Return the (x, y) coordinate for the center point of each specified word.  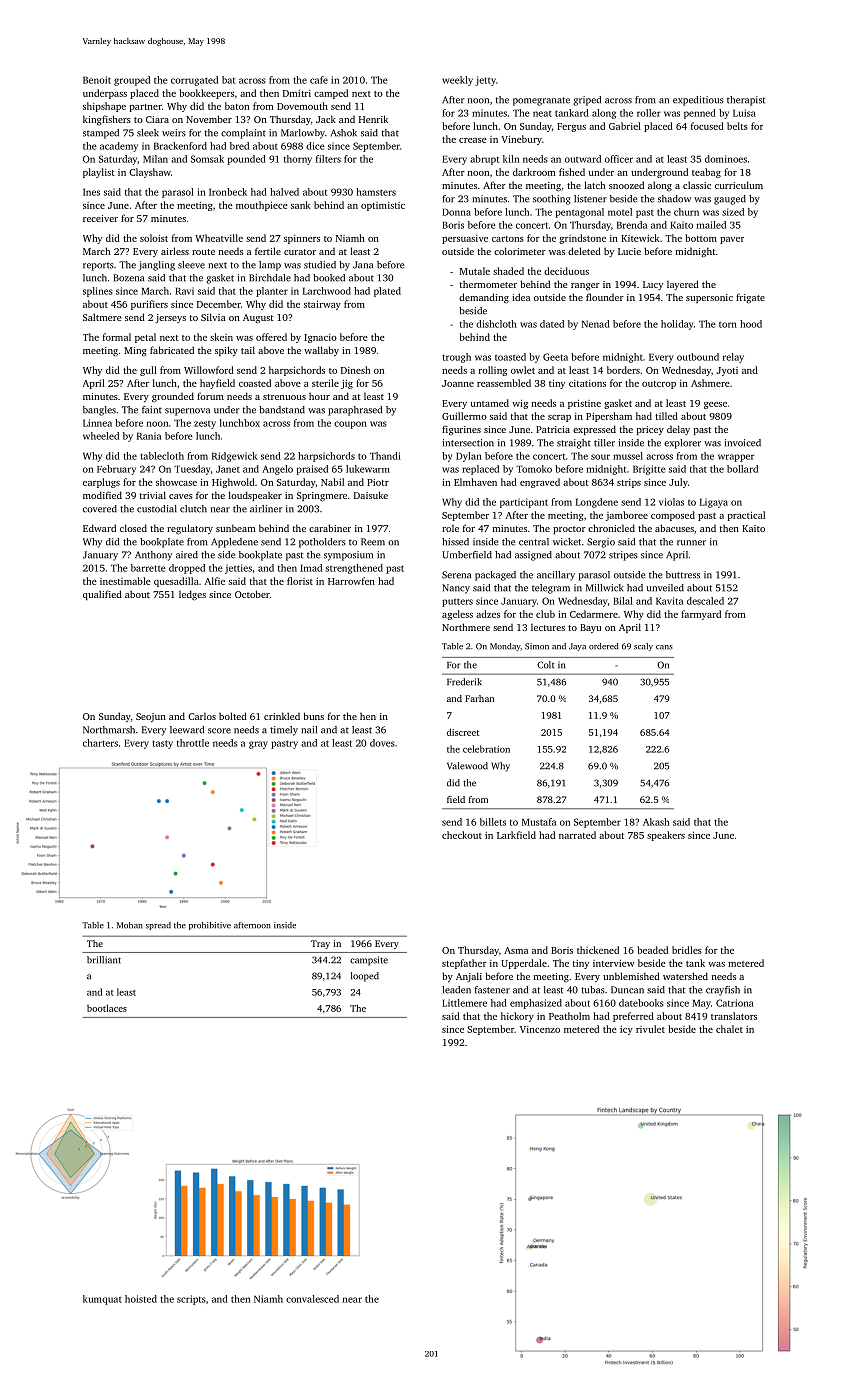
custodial (157, 509)
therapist (746, 101)
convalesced (312, 1299)
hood (751, 324)
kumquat (102, 1300)
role (450, 528)
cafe (319, 80)
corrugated (194, 81)
